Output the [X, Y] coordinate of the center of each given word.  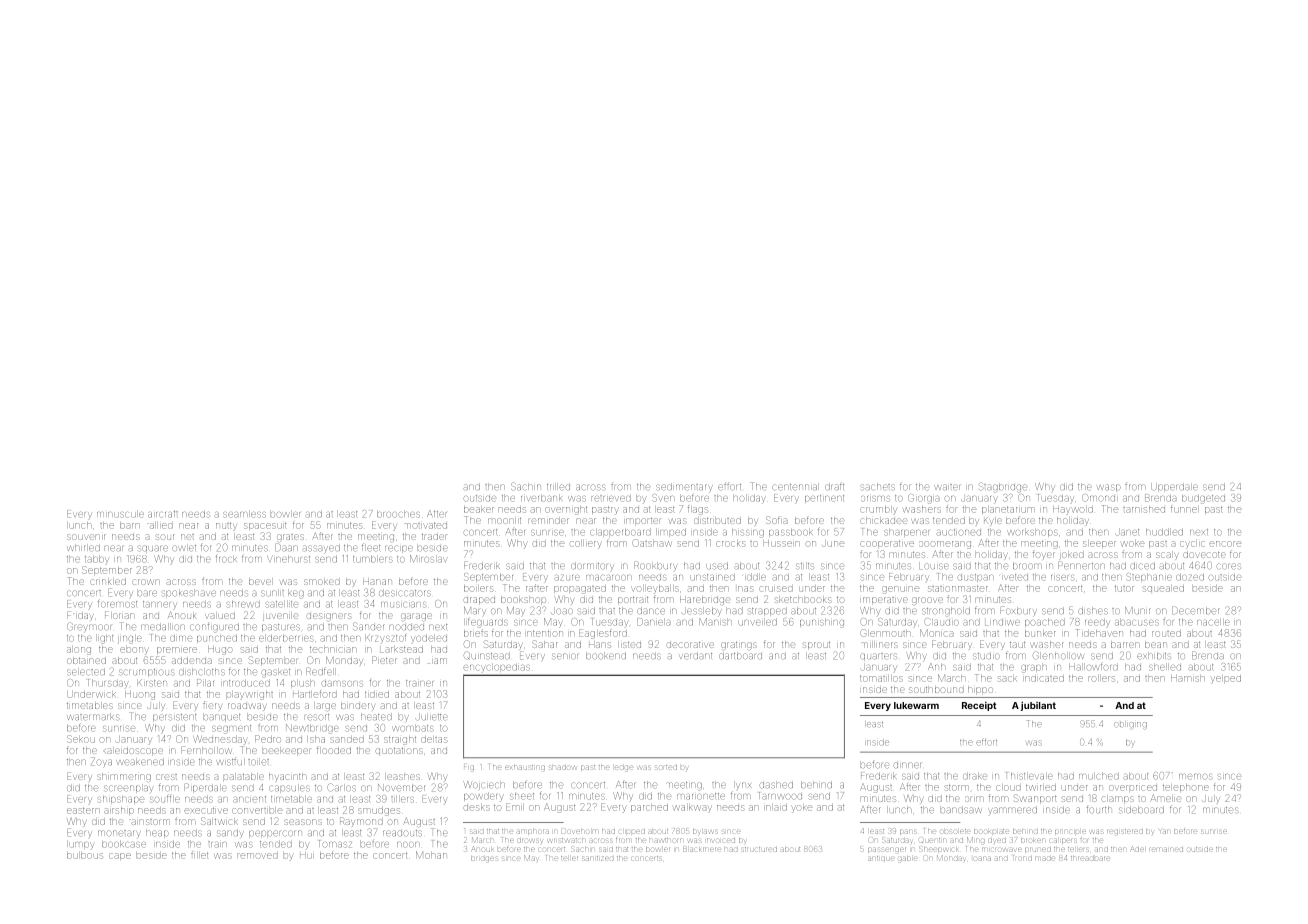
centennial [794, 487]
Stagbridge [1003, 487]
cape [120, 856]
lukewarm [916, 705]
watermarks [93, 717]
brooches [398, 515]
